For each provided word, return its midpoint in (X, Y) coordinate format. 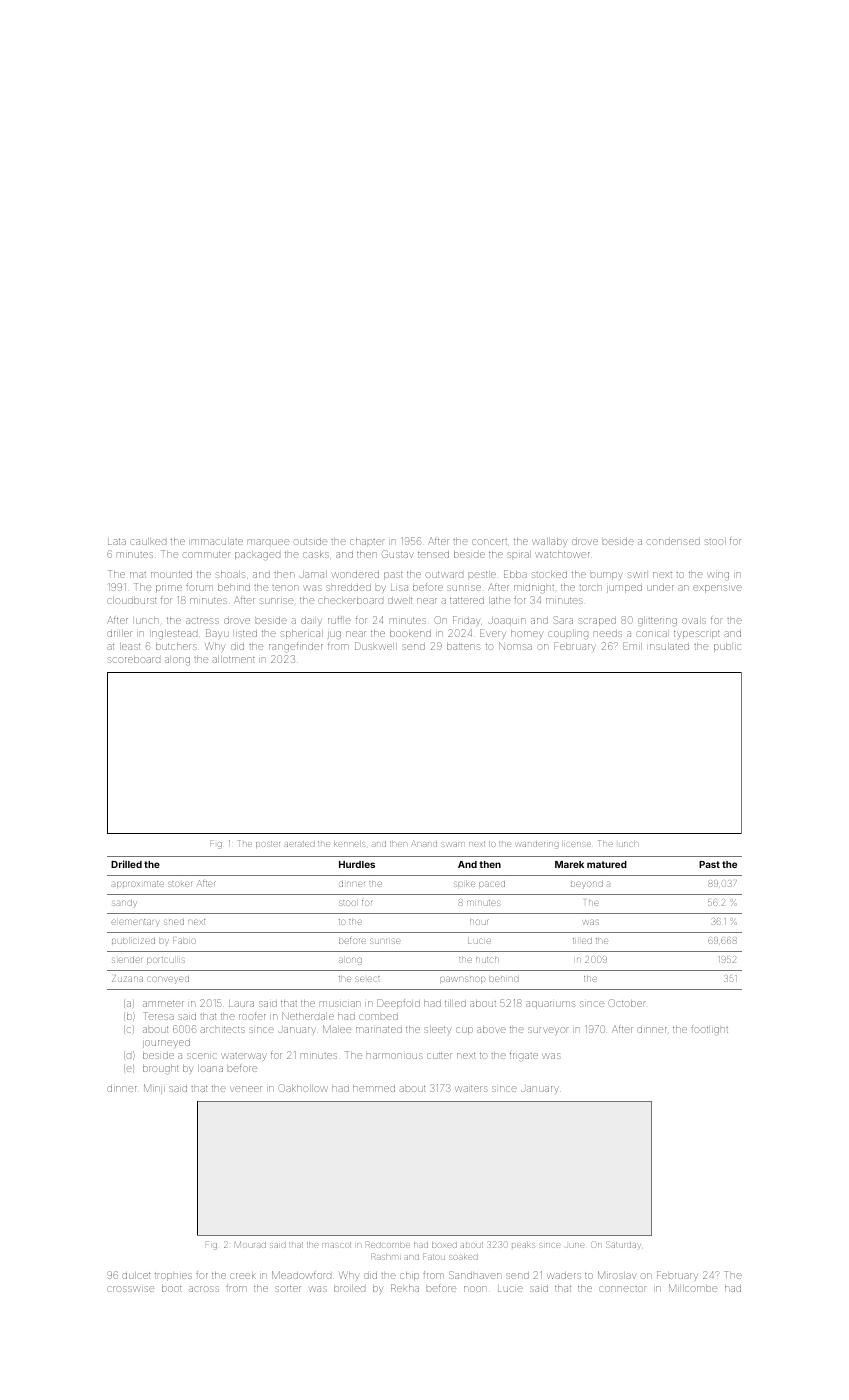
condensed (674, 542)
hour (479, 922)
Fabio (184, 940)
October (627, 1003)
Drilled (126, 864)
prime (169, 589)
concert (489, 542)
